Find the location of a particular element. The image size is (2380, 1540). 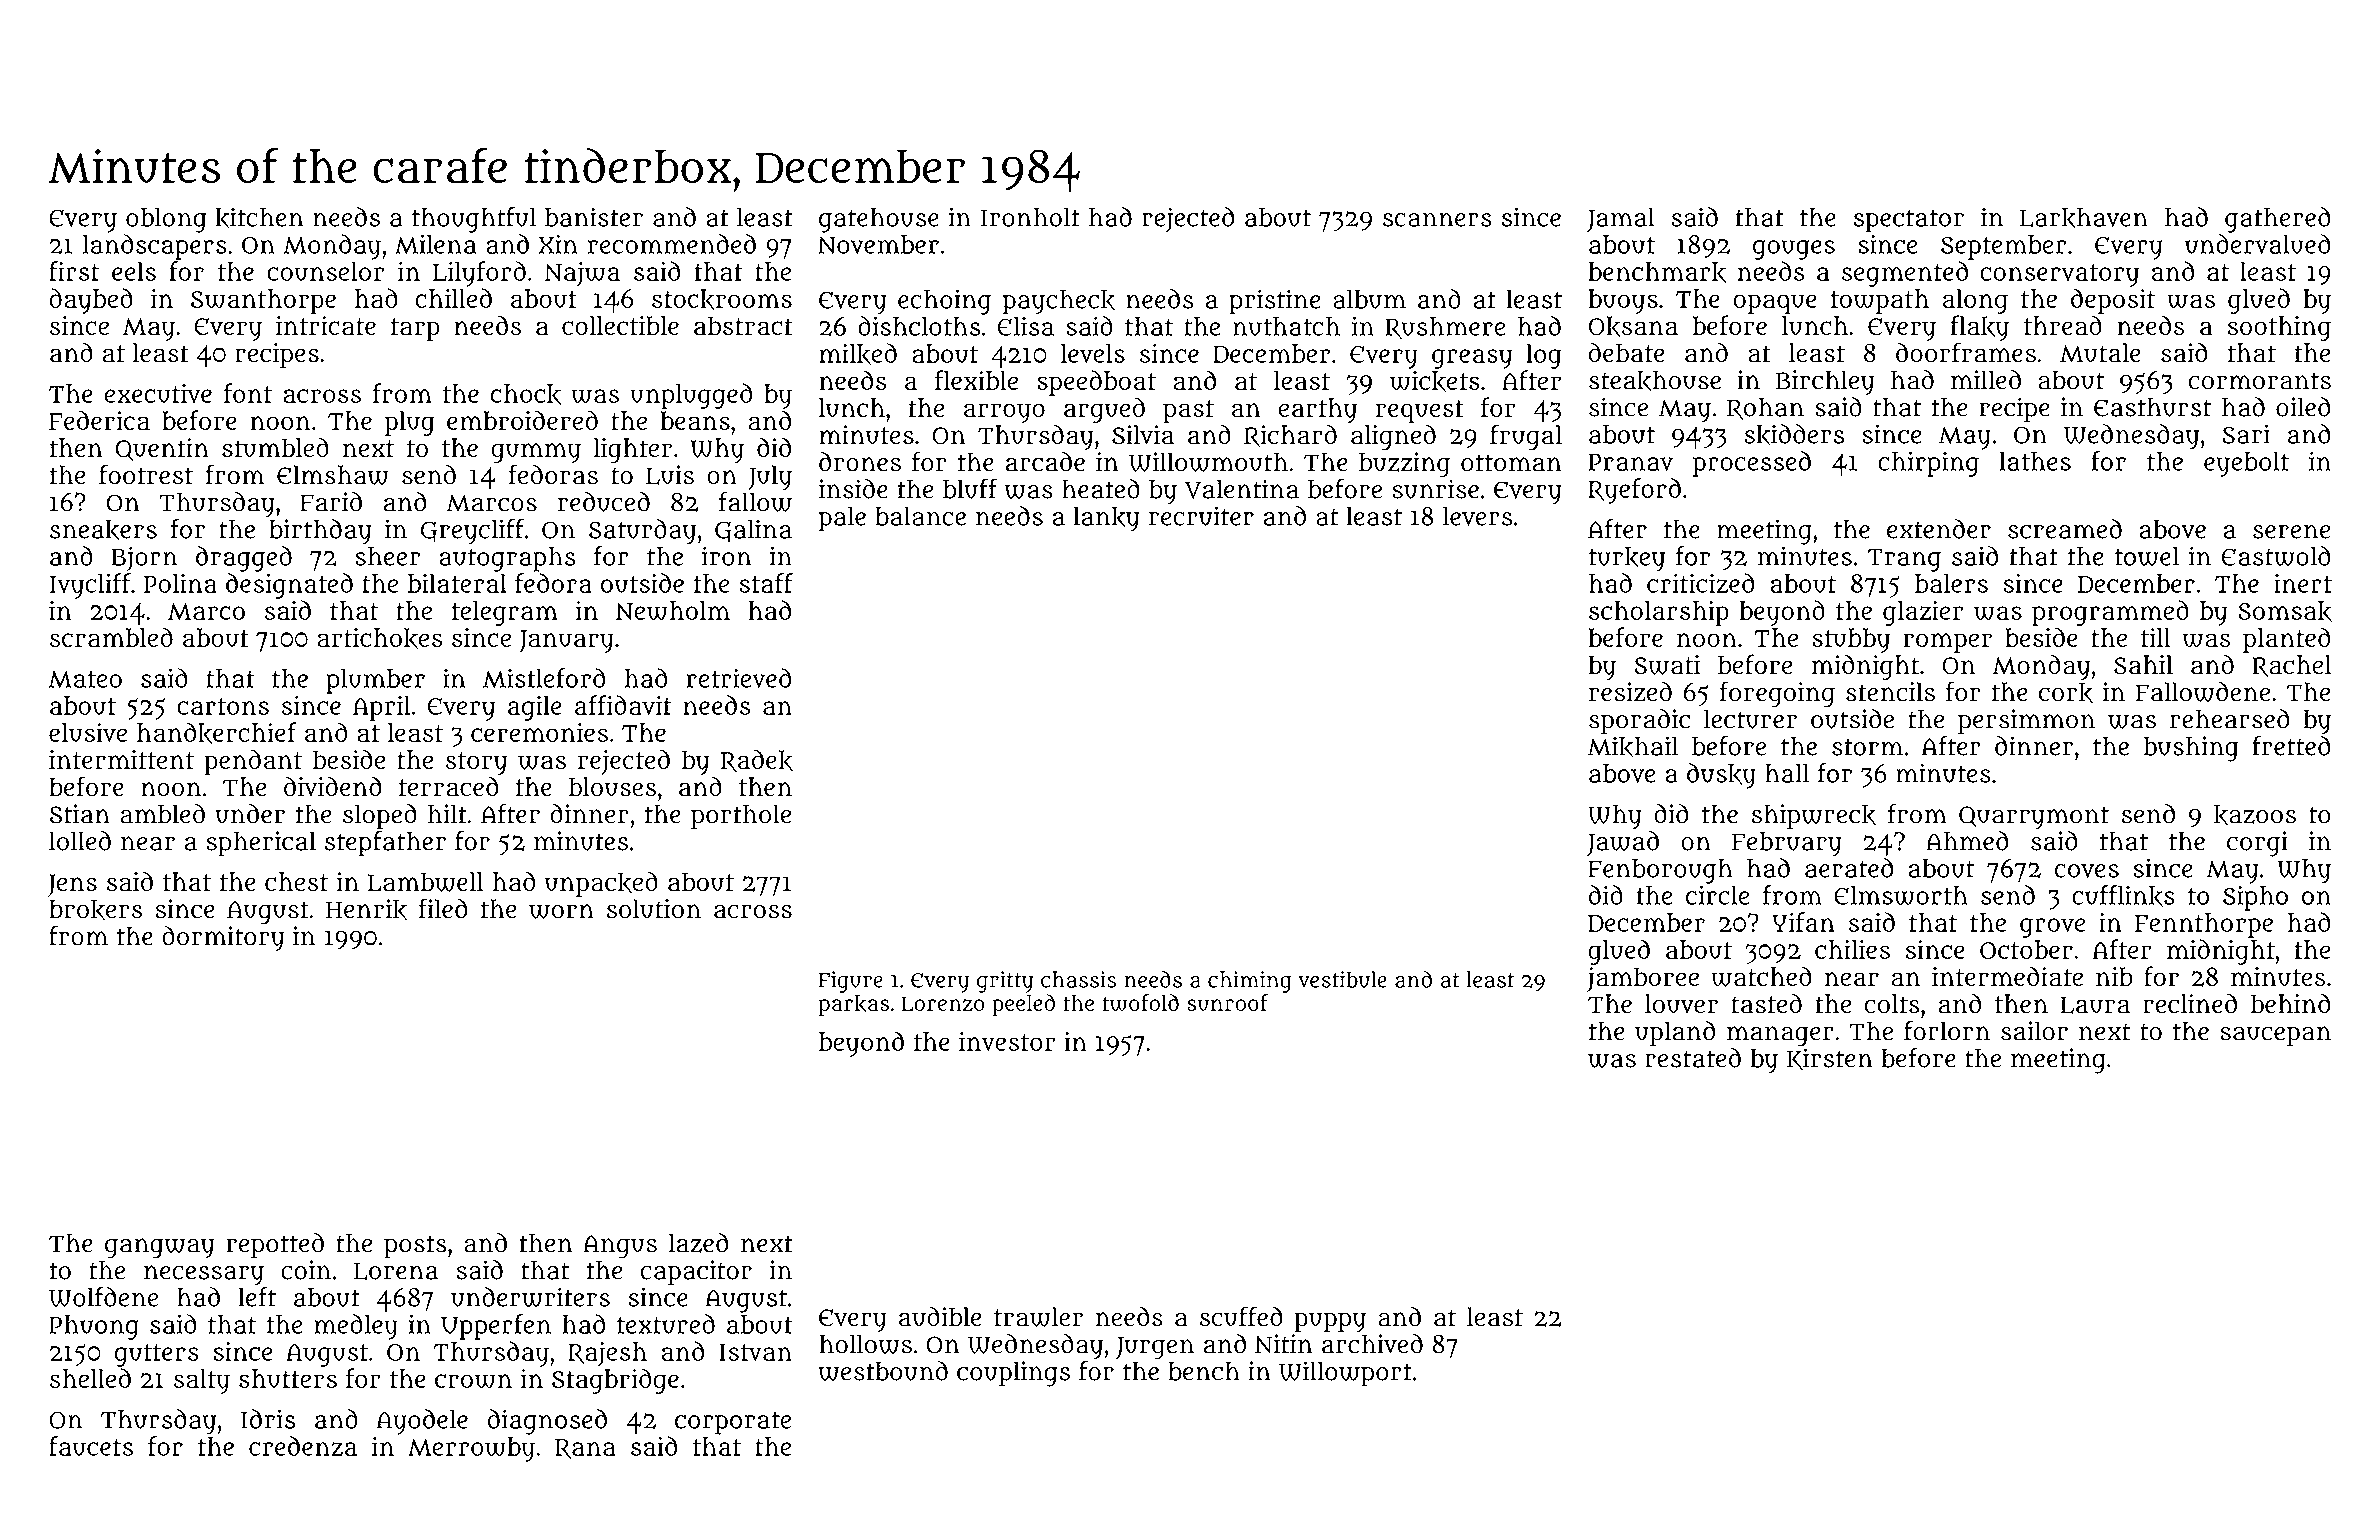

gutters is located at coordinates (157, 1355).
